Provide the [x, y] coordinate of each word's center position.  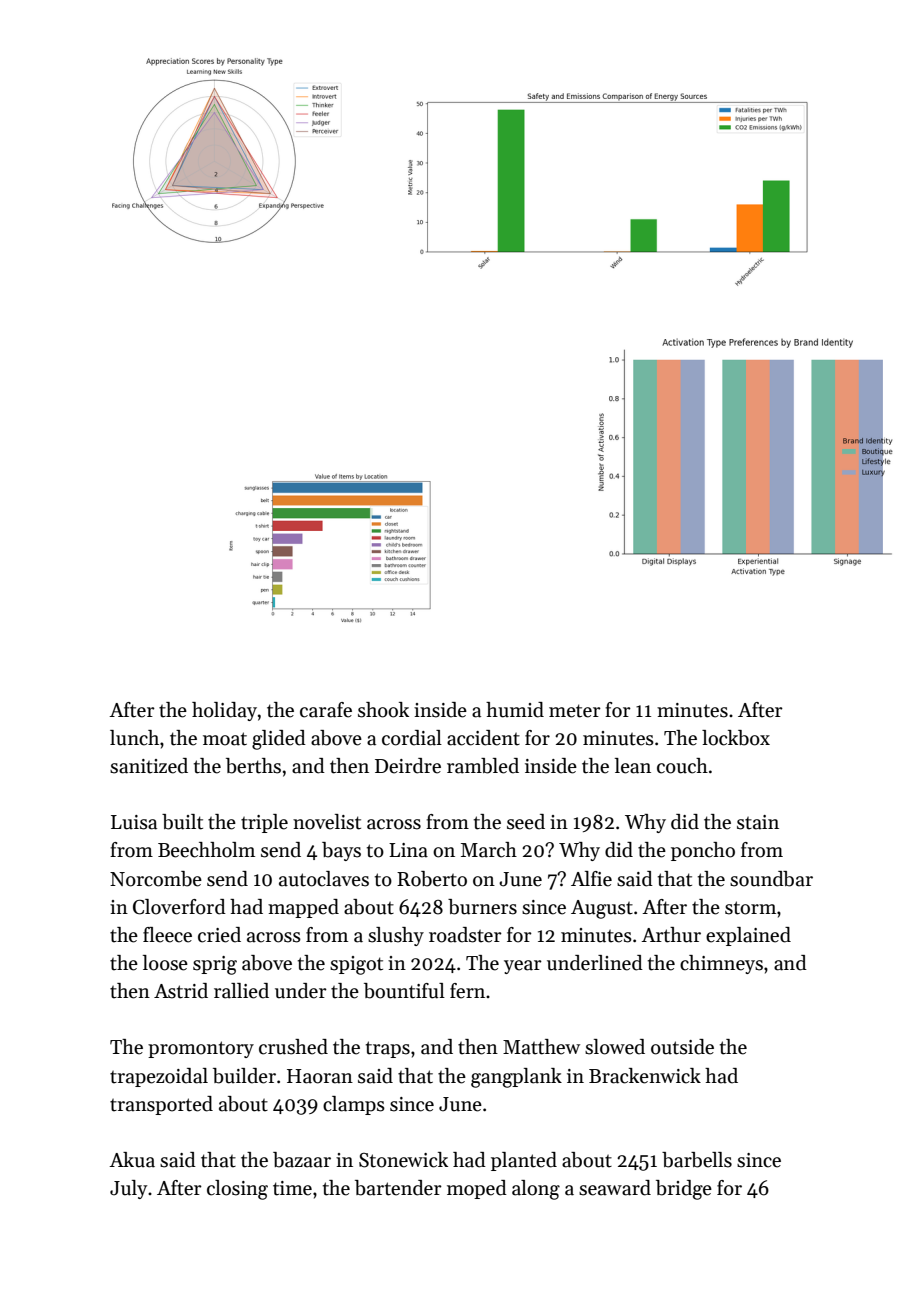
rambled [483, 766]
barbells [697, 1160]
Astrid [181, 991]
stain [758, 822]
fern [467, 991]
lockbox [736, 738]
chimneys [721, 964]
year [523, 967]
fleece [167, 935]
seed [526, 822]
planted [524, 1161]
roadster [465, 935]
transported [161, 1105]
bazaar [302, 1160]
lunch [134, 738]
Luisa [134, 822]
